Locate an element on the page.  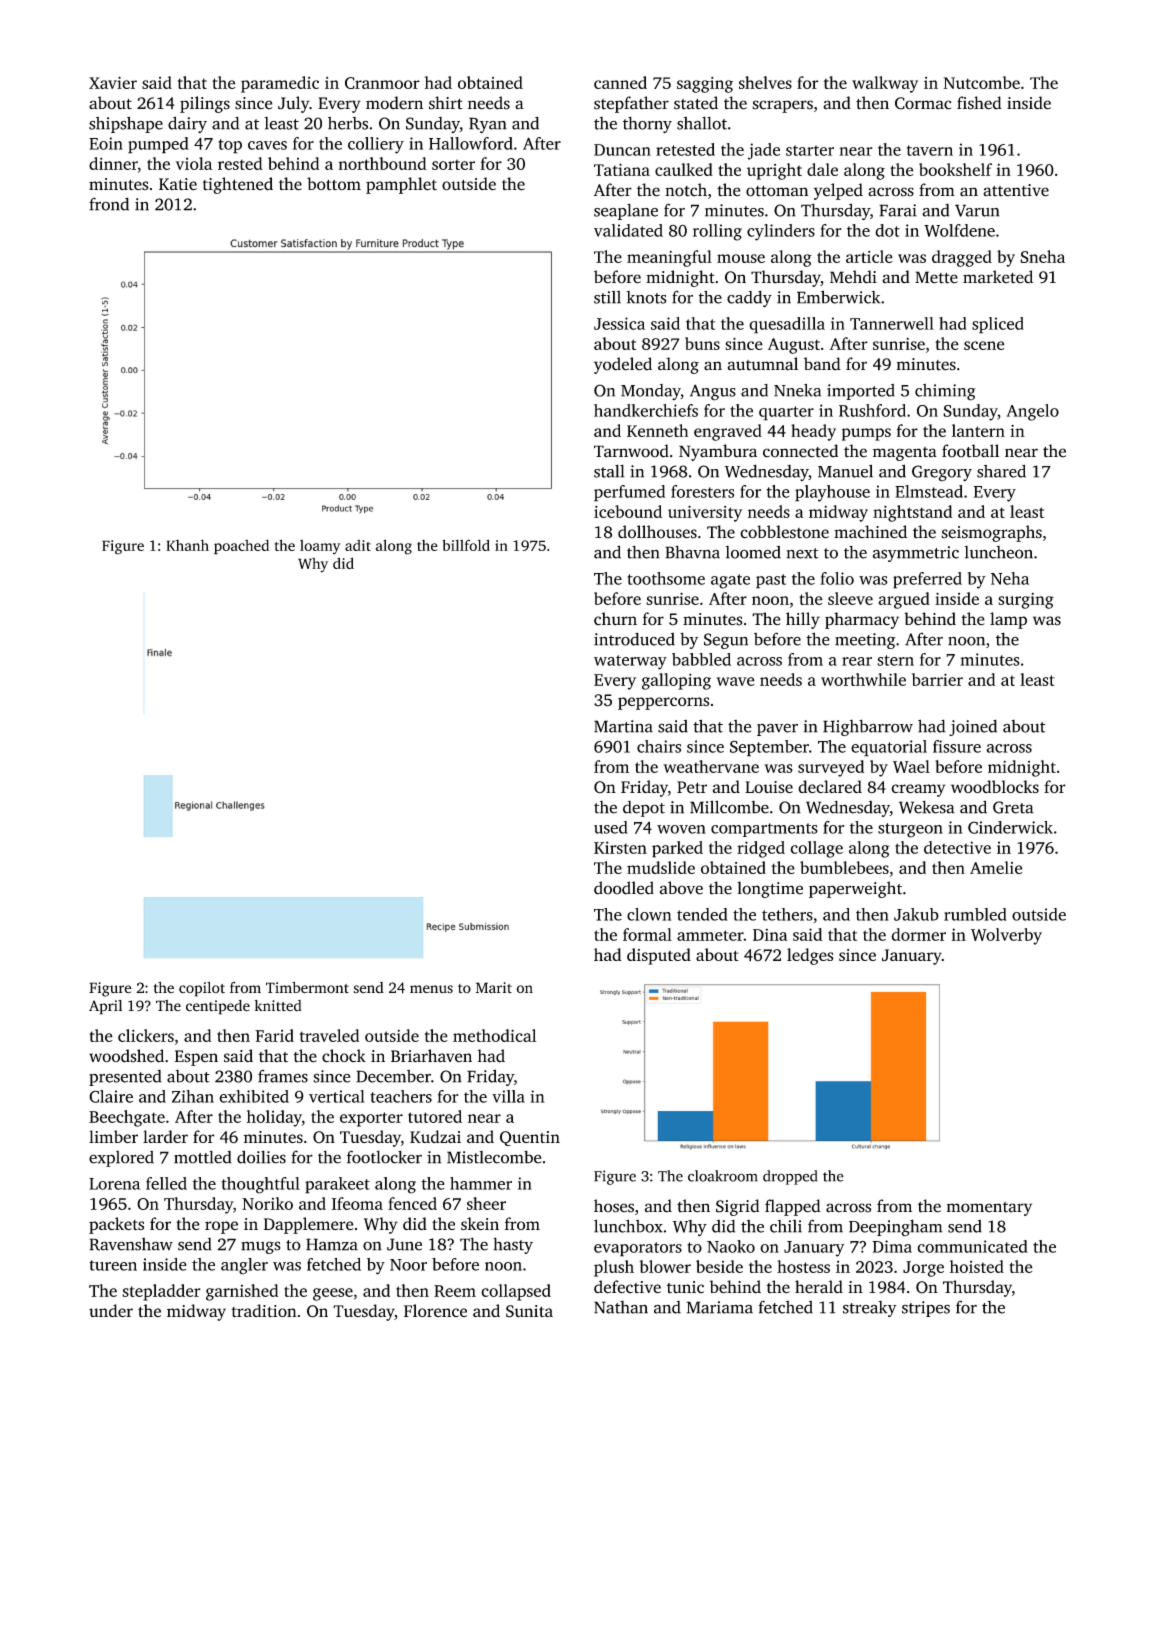
garnished is located at coordinates (242, 1292).
